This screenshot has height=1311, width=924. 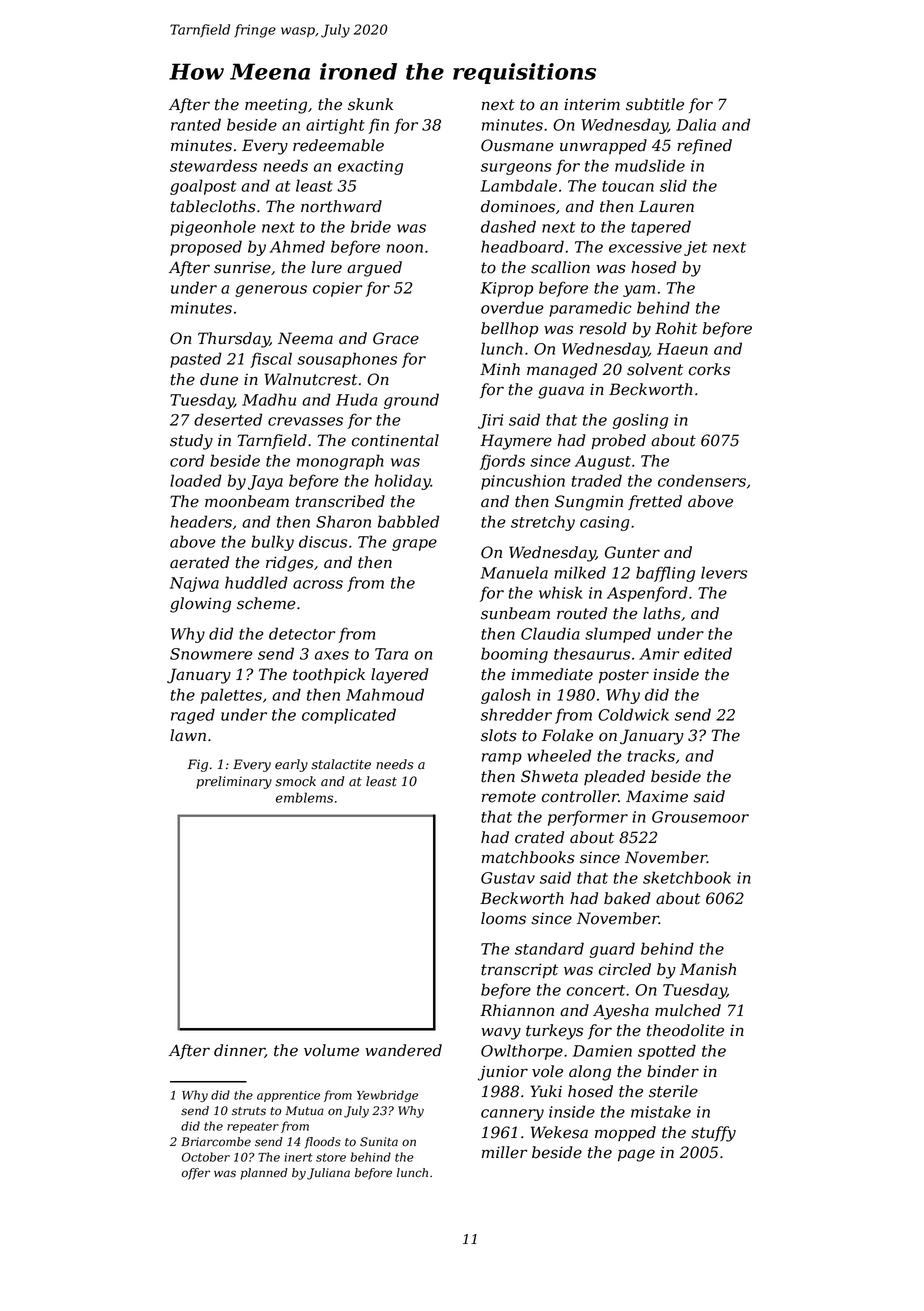 I want to click on Tara, so click(x=391, y=654).
